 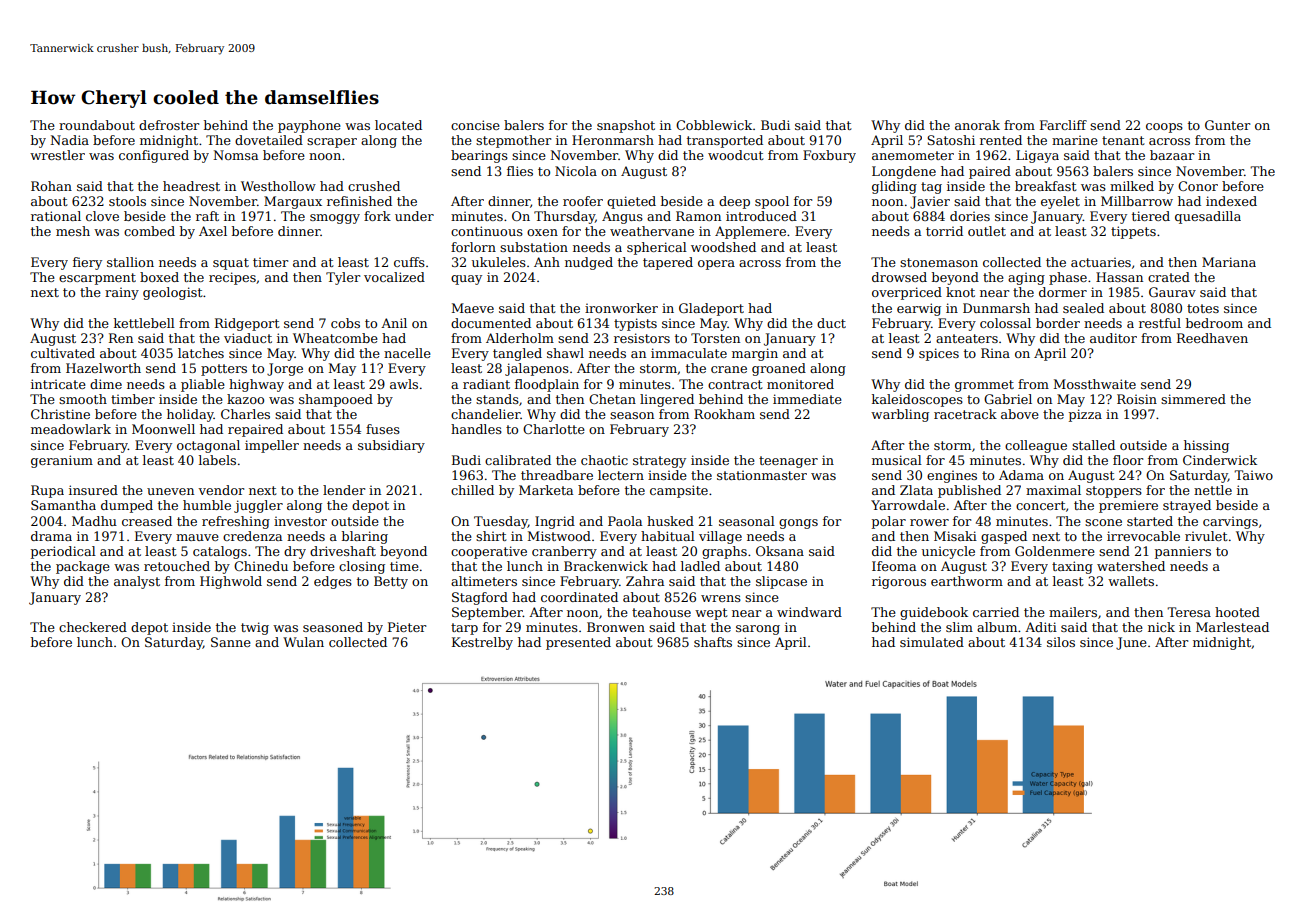 I want to click on checkered, so click(x=93, y=627).
